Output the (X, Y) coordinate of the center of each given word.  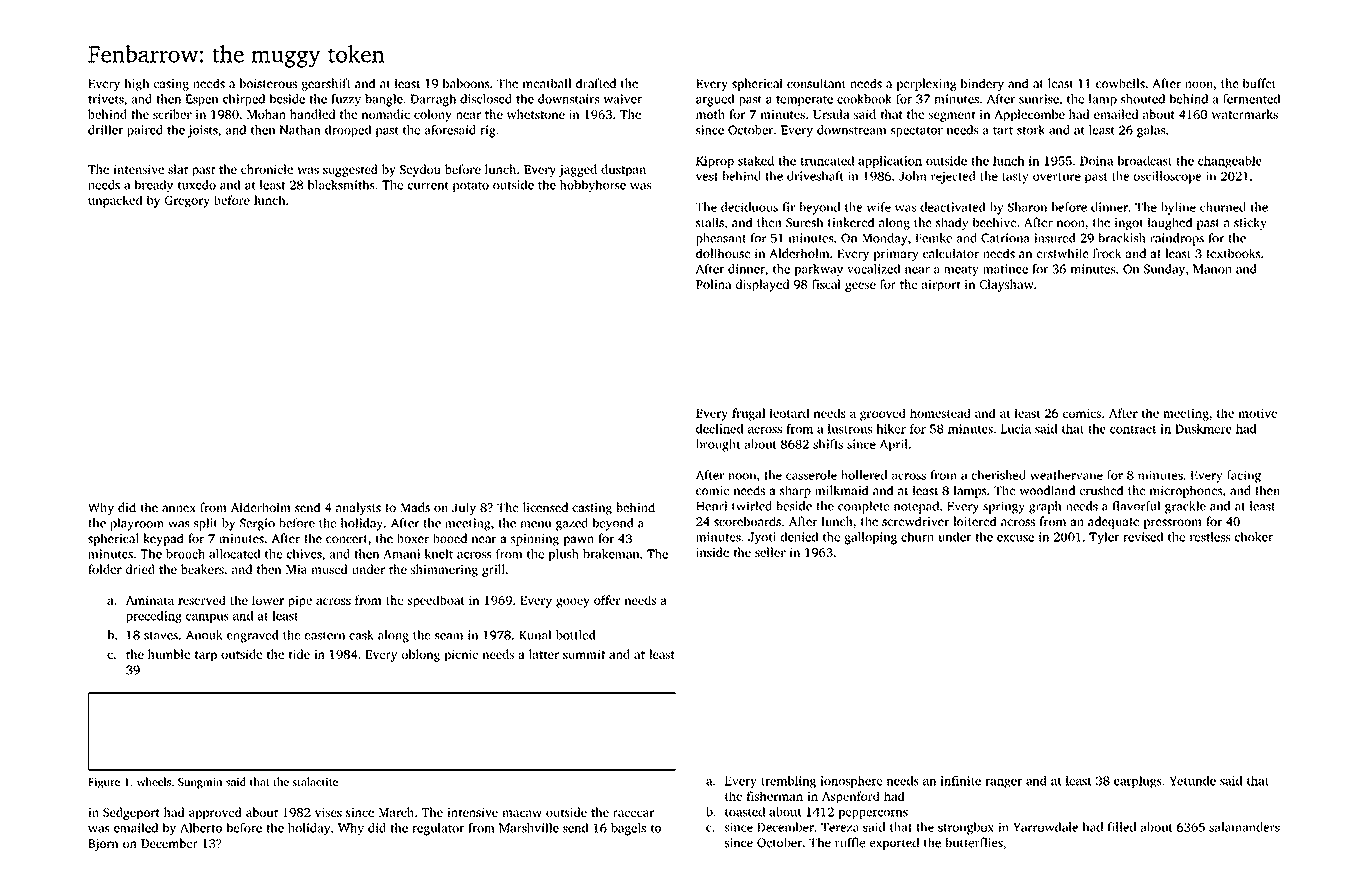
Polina (713, 284)
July (464, 508)
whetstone (536, 114)
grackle (1185, 507)
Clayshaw (1006, 285)
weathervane (1066, 475)
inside (712, 552)
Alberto (201, 828)
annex (179, 508)
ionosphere (851, 782)
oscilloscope (1168, 177)
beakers (202, 569)
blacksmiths (341, 185)
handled (312, 114)
